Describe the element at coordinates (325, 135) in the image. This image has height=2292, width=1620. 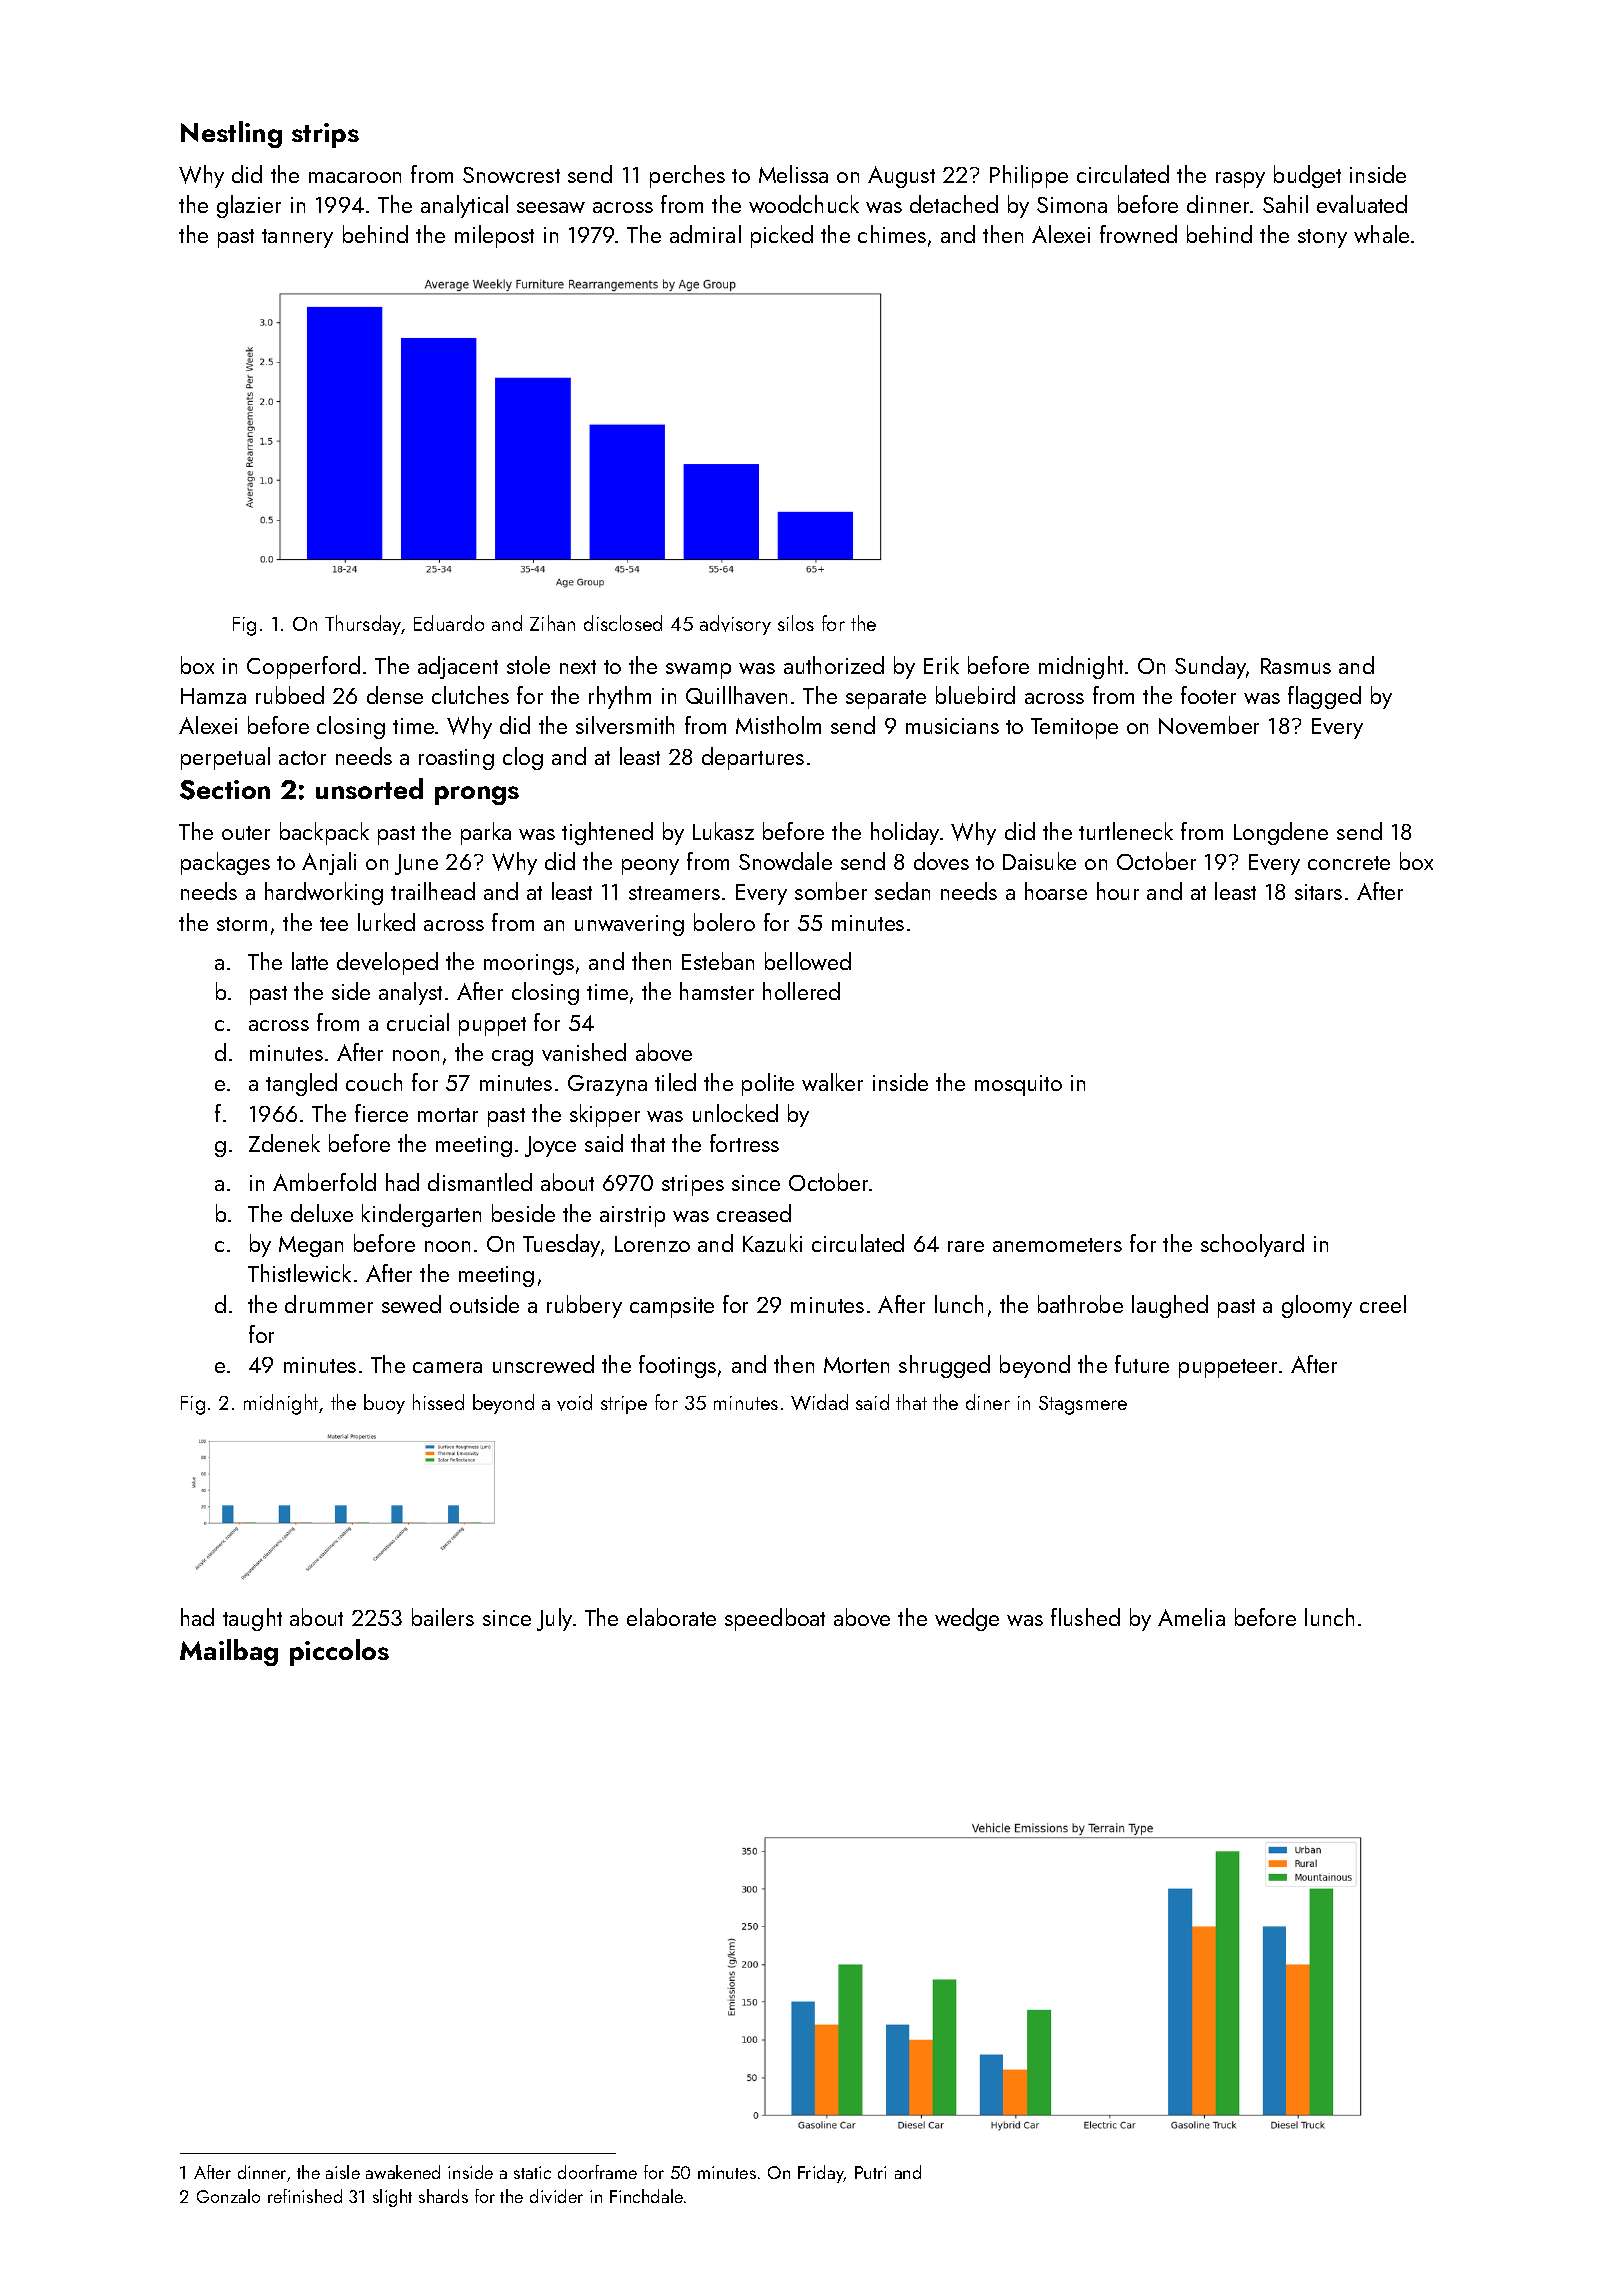
I see `strips` at that location.
